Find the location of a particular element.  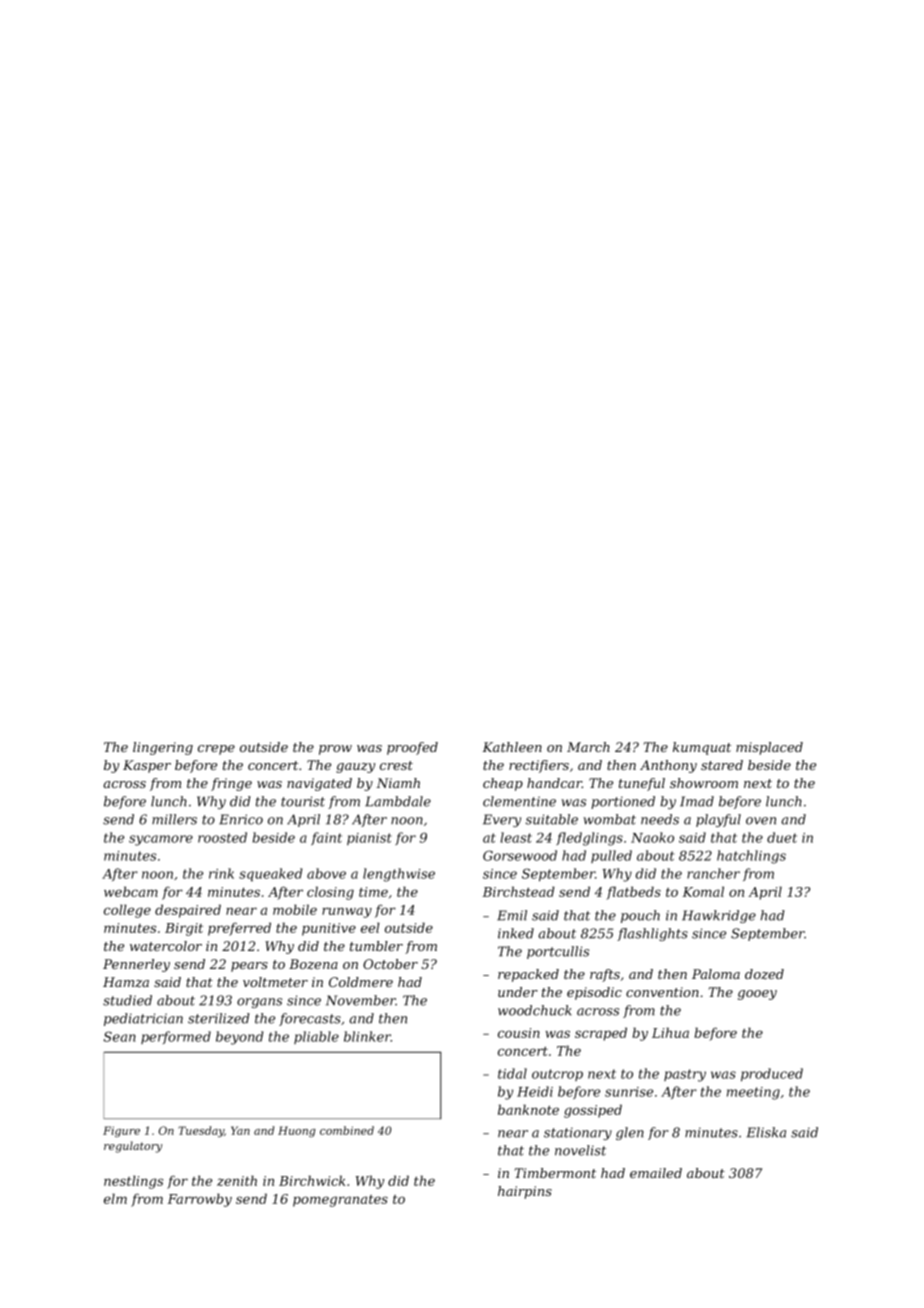

pomegranates is located at coordinates (340, 1201).
